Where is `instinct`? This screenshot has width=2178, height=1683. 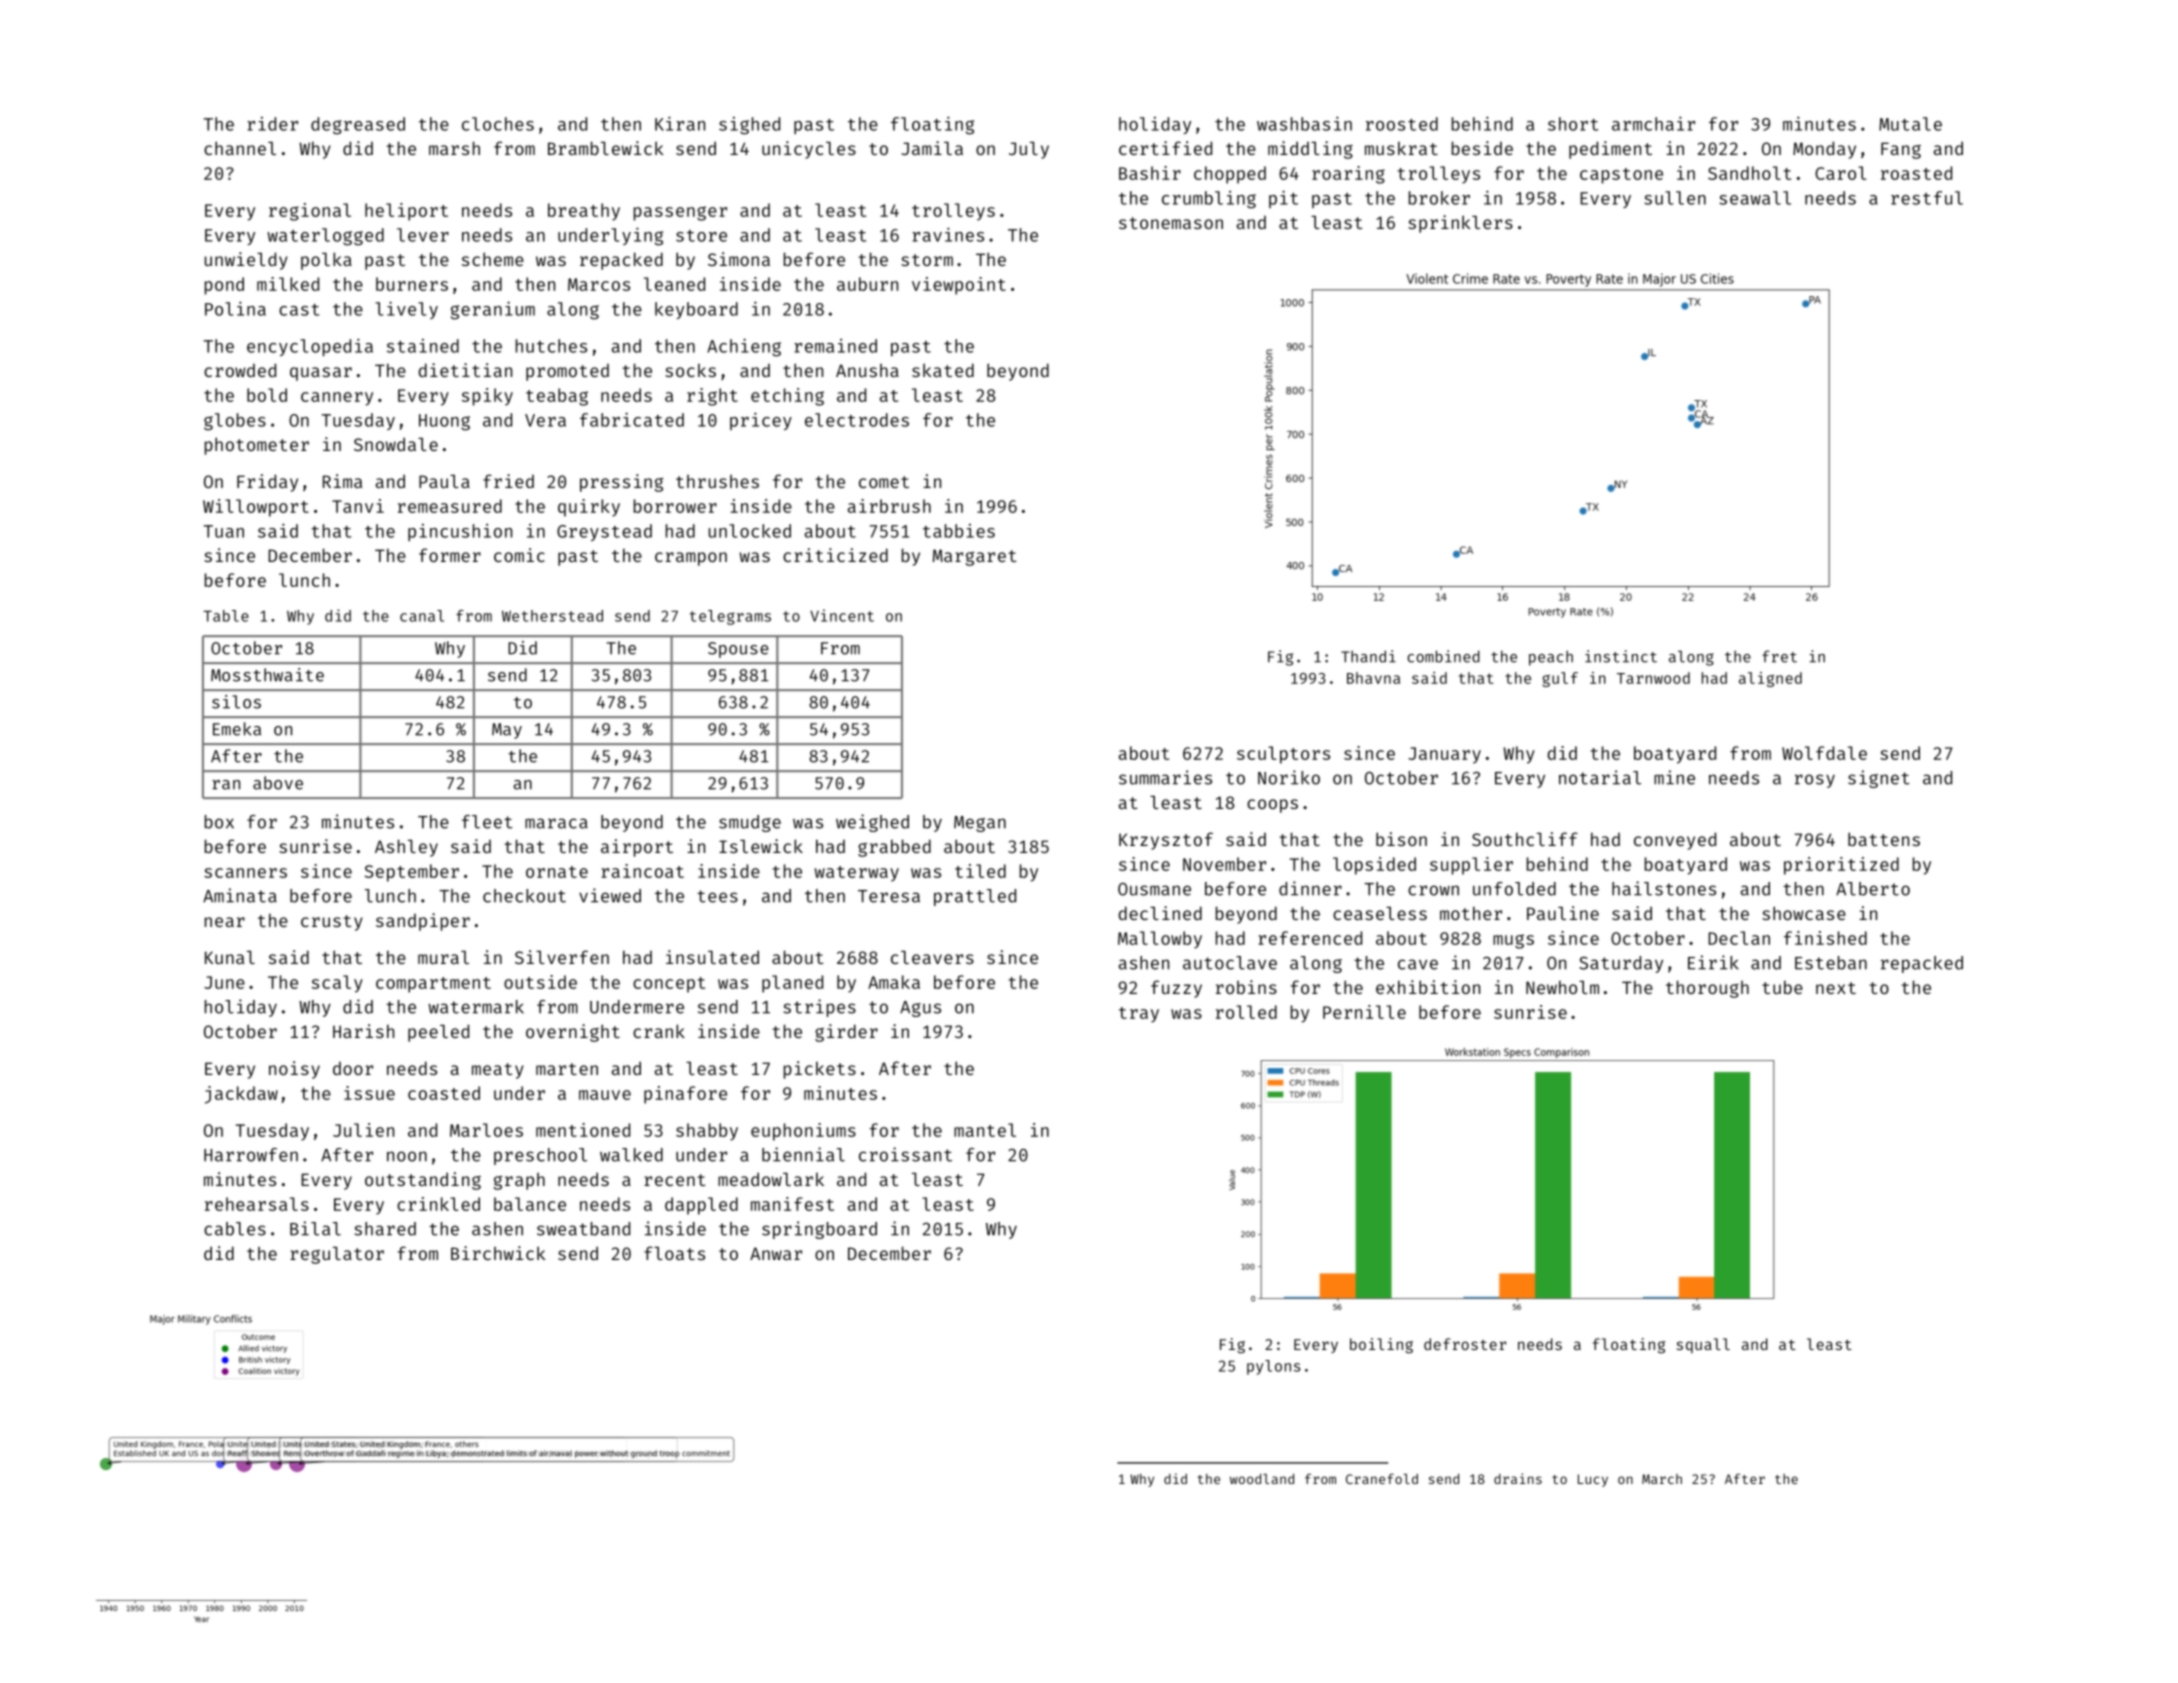
instinct is located at coordinates (1621, 656).
